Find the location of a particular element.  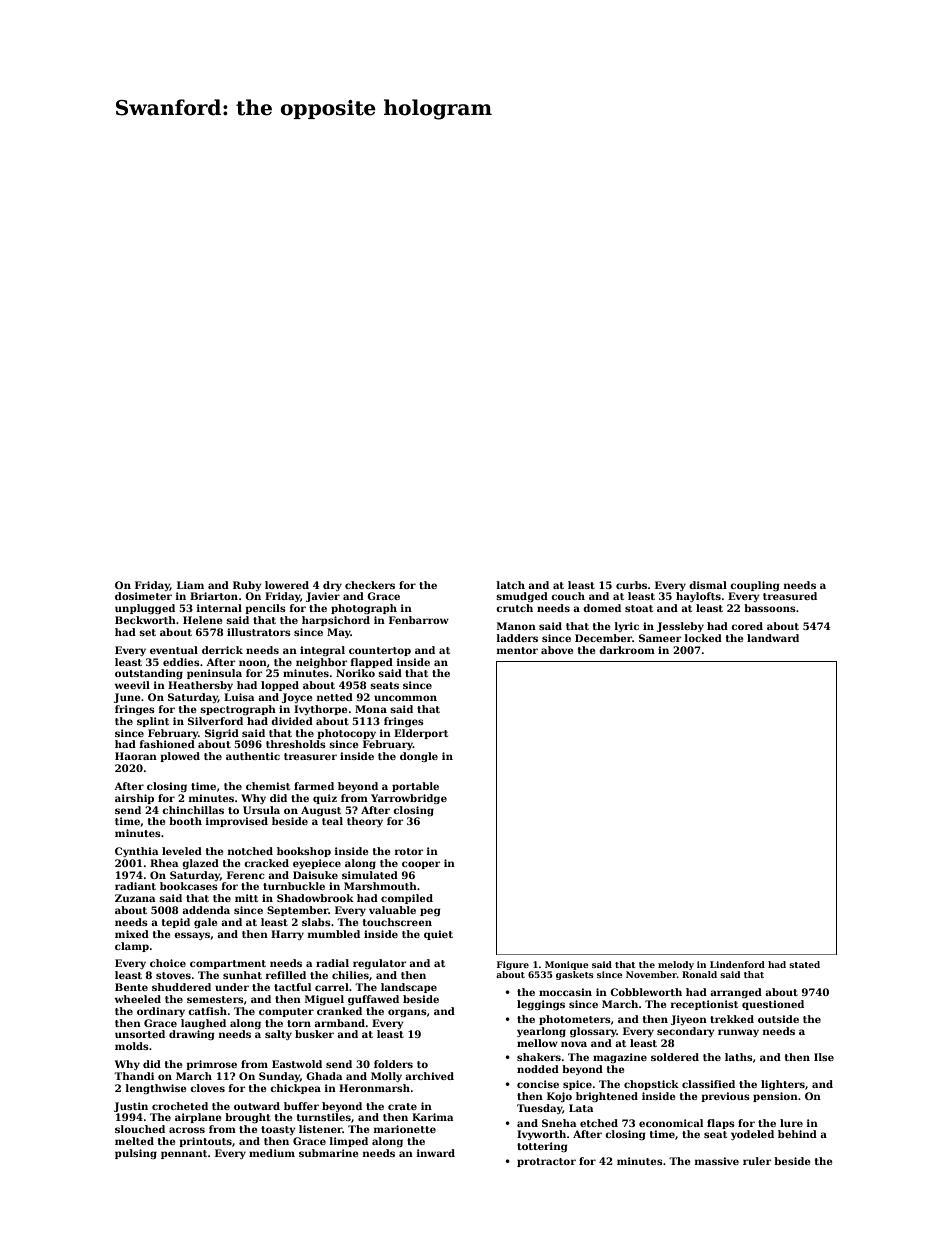

above is located at coordinates (557, 650).
